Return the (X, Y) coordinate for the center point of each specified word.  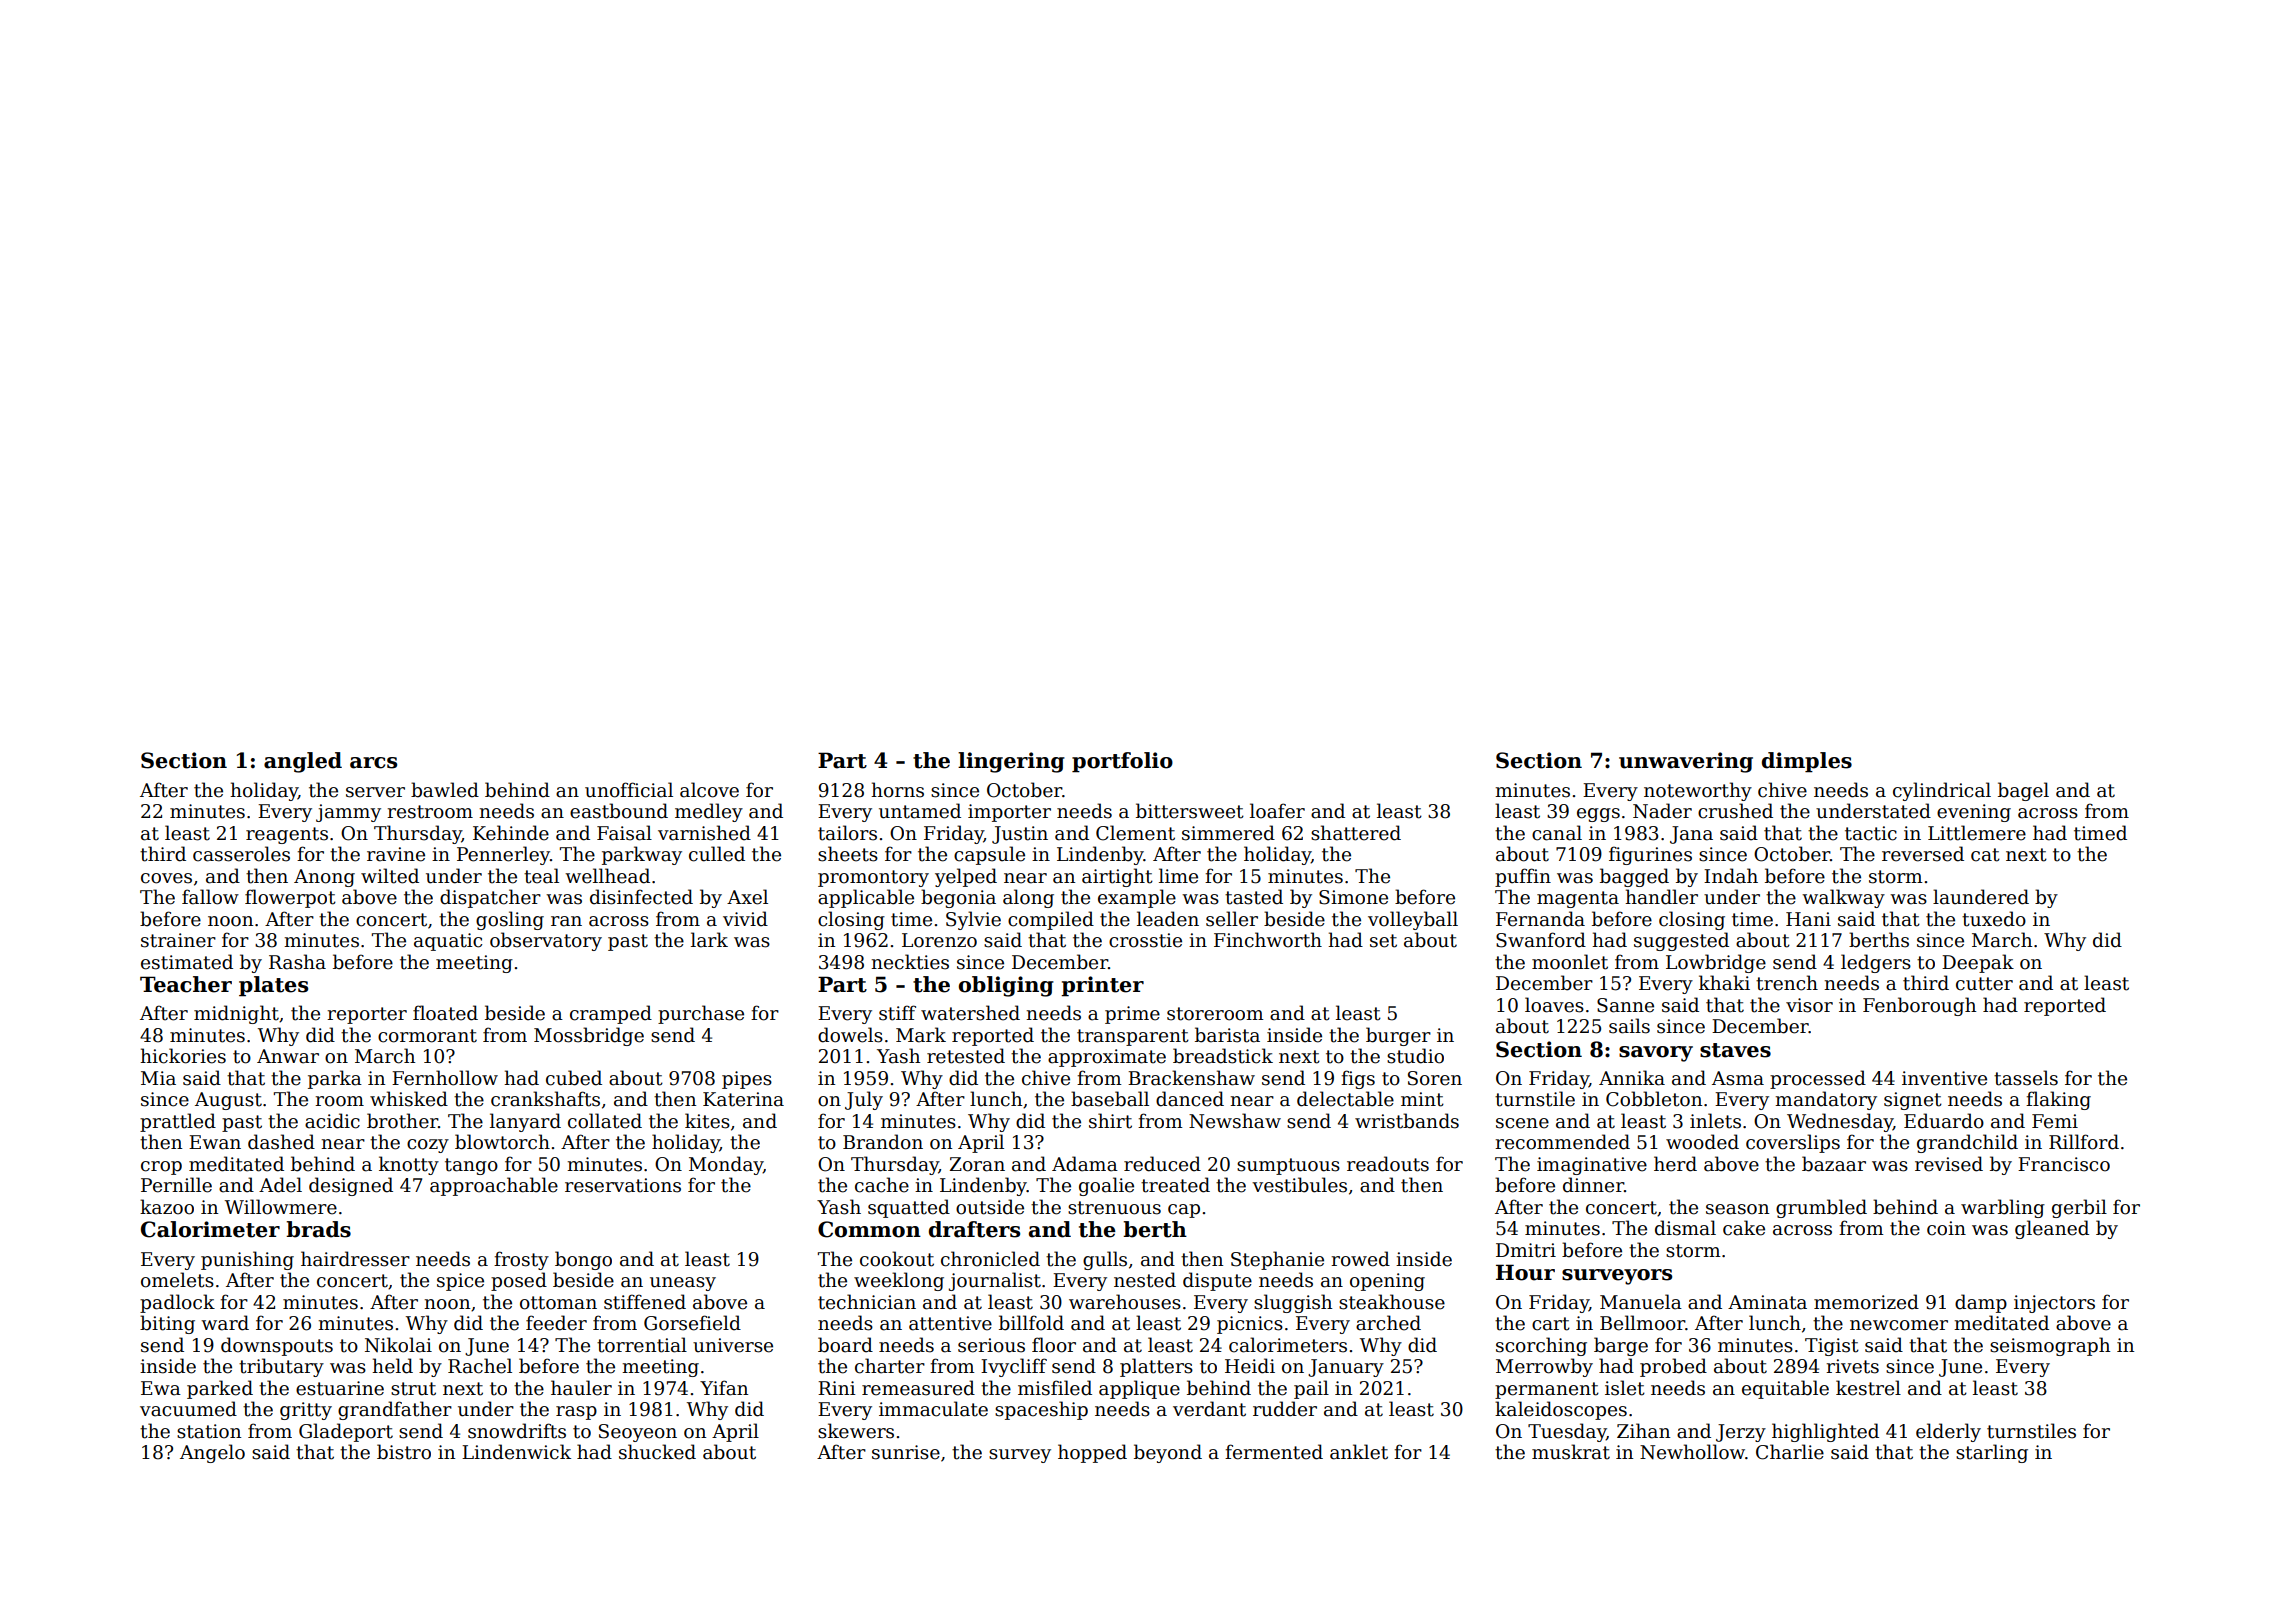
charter (890, 1366)
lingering (1011, 762)
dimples (1807, 762)
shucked (657, 1452)
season (1737, 1209)
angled (303, 762)
